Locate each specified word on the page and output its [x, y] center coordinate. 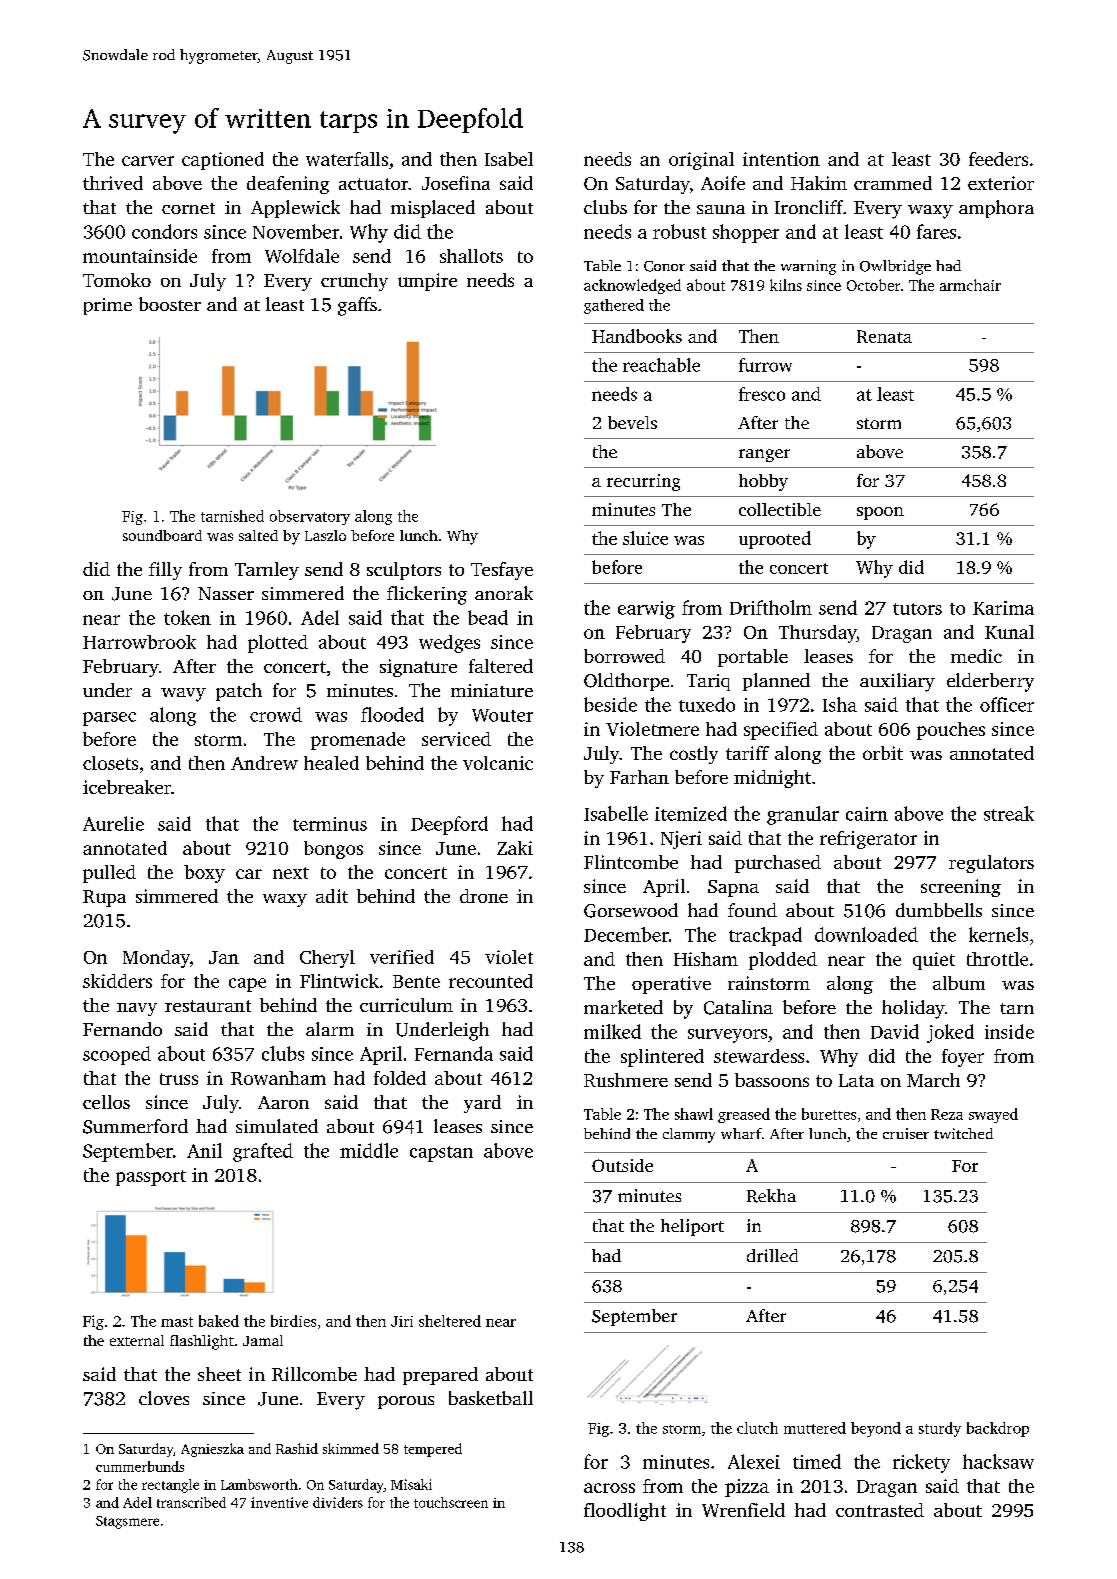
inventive [279, 1502]
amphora [996, 209]
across [609, 1488]
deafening [288, 185]
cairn [867, 814]
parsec [109, 719]
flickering [427, 595]
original [701, 161]
